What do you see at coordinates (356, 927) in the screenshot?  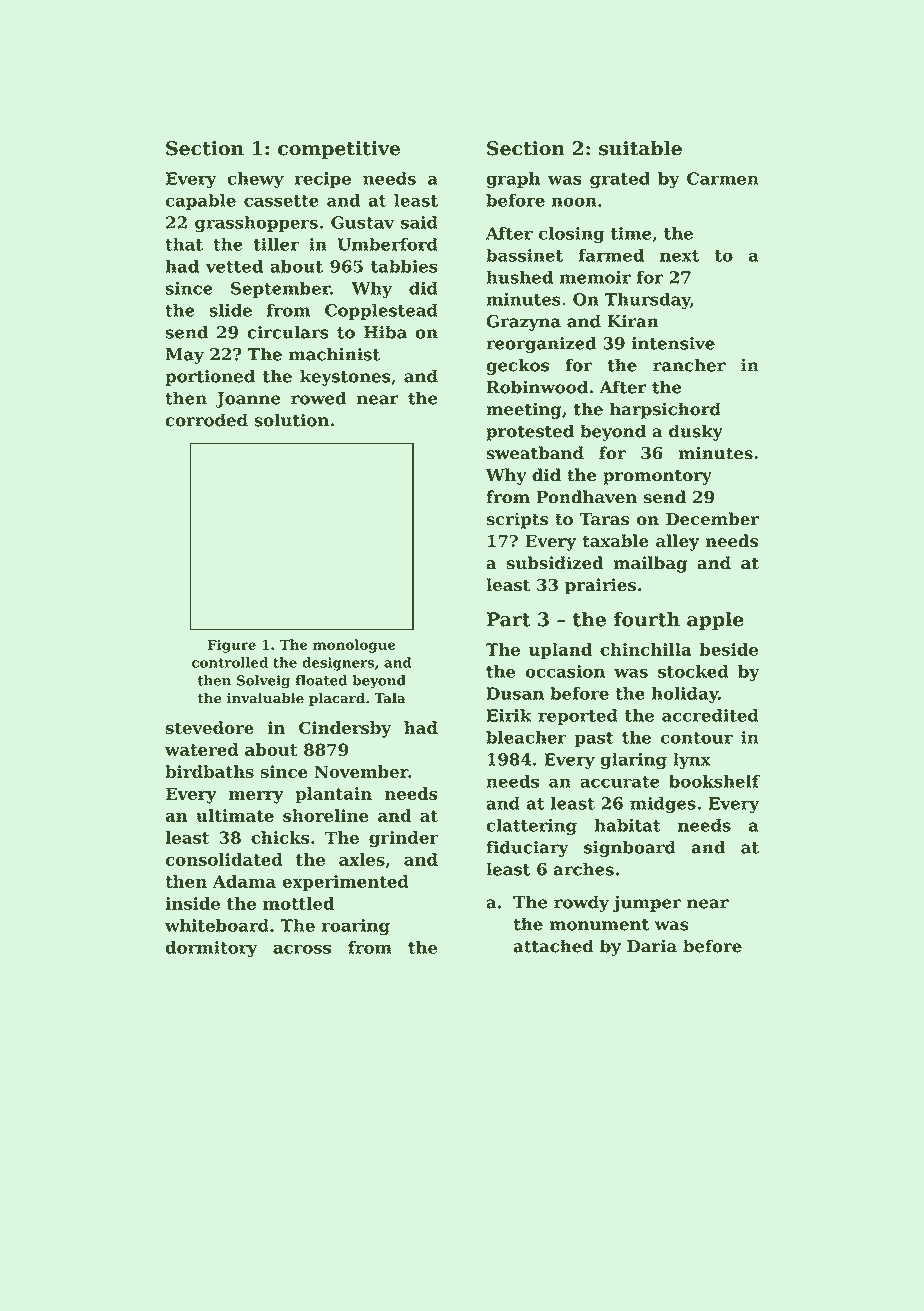 I see `roaring` at bounding box center [356, 927].
